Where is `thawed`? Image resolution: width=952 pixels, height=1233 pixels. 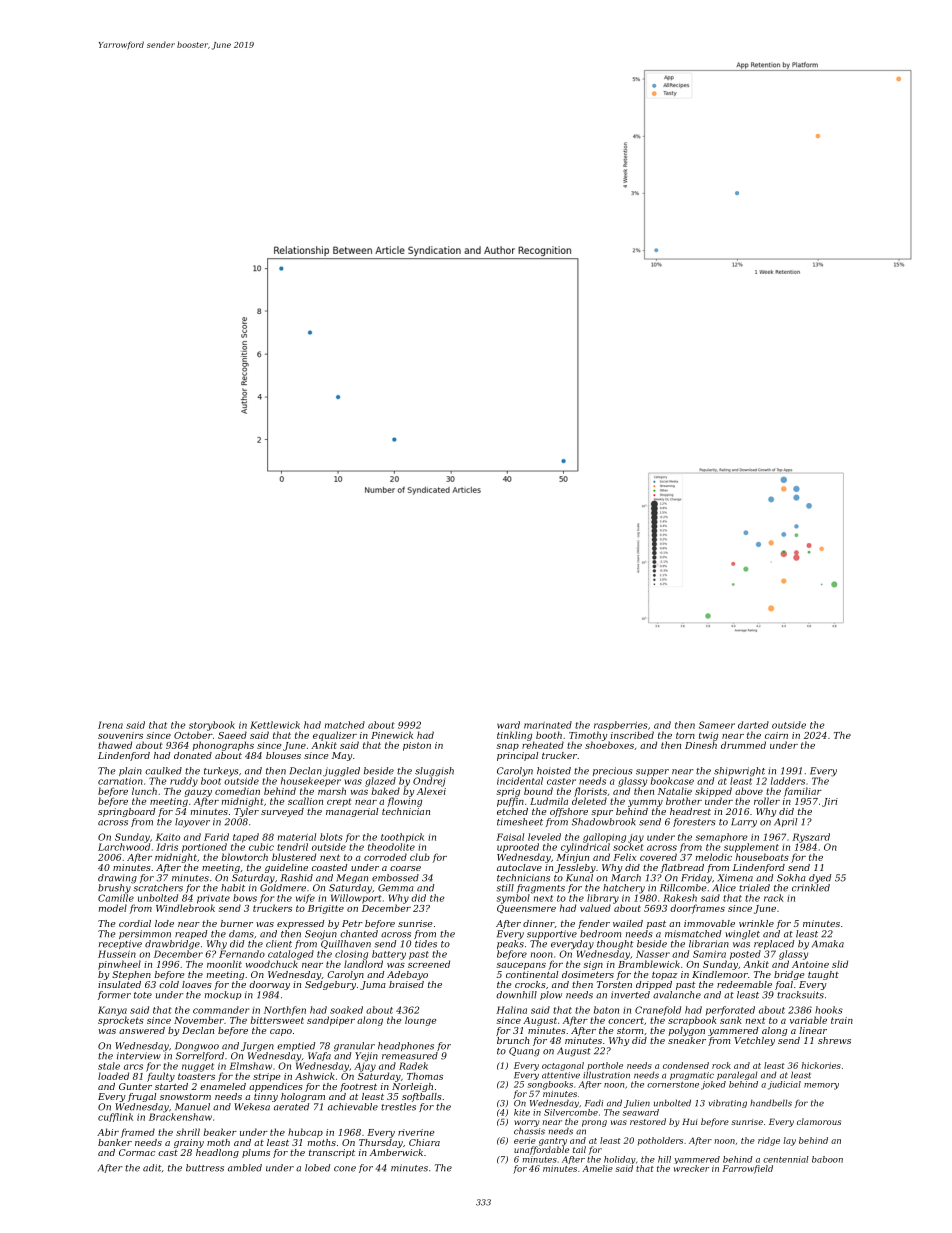 thawed is located at coordinates (115, 745).
